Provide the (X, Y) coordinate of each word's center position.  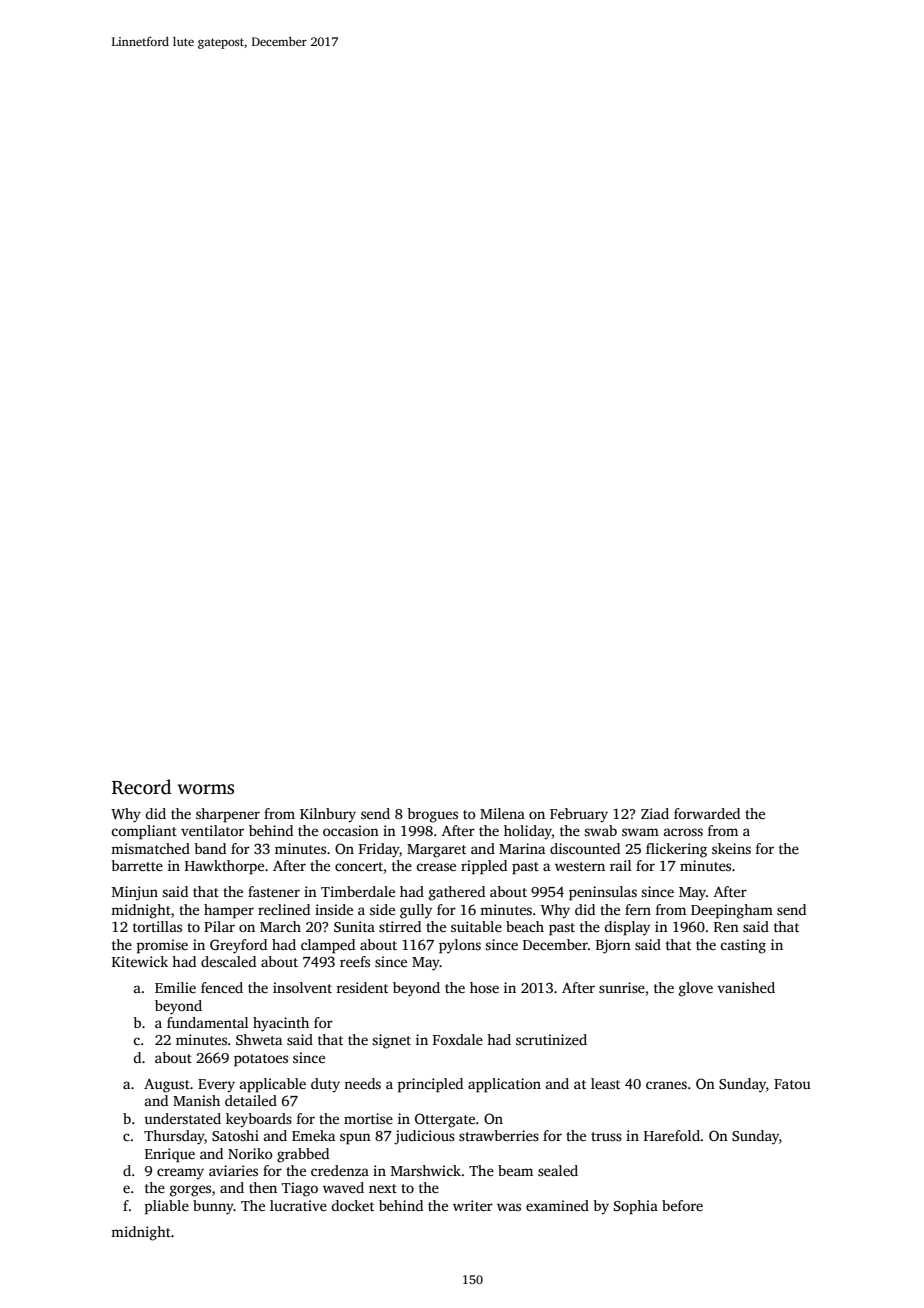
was (509, 1207)
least (605, 1083)
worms (206, 789)
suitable (476, 926)
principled (430, 1085)
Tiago (300, 1189)
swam (640, 832)
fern (638, 909)
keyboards (259, 1120)
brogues (432, 815)
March (280, 926)
